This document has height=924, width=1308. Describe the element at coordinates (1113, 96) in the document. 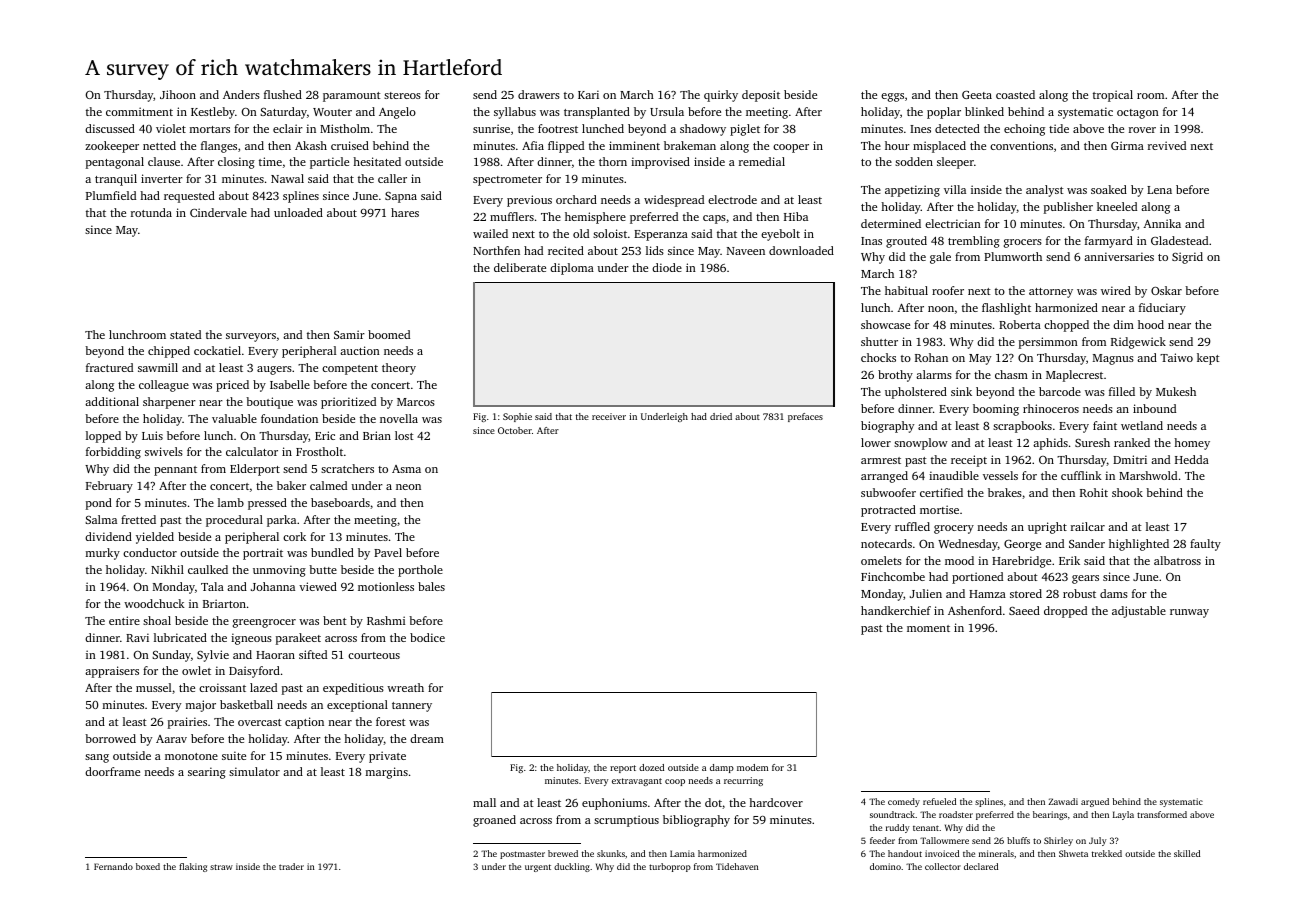

I see `tropical` at that location.
